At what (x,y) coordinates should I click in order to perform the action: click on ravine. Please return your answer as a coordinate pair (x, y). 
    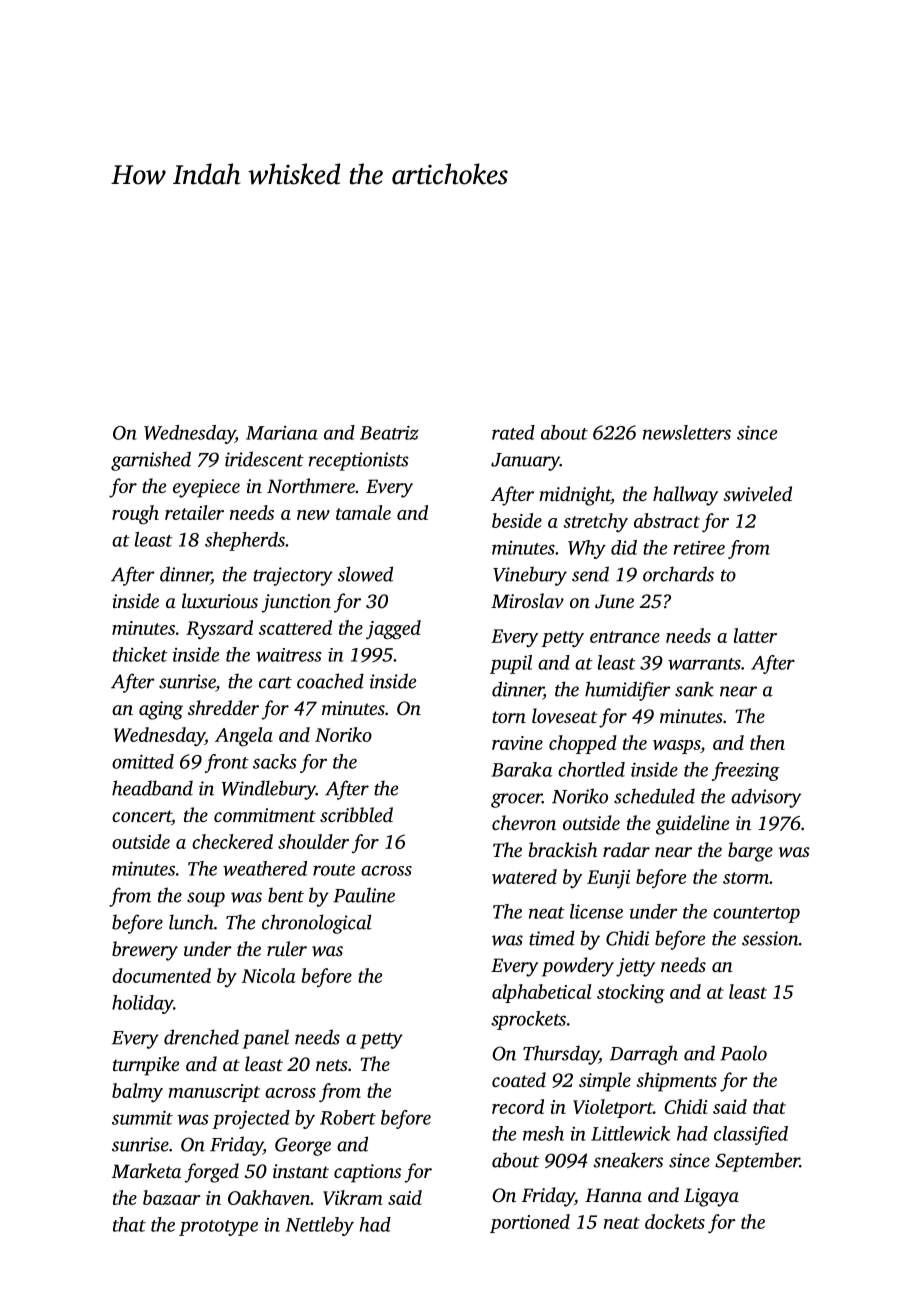
    Looking at the image, I should click on (517, 743).
